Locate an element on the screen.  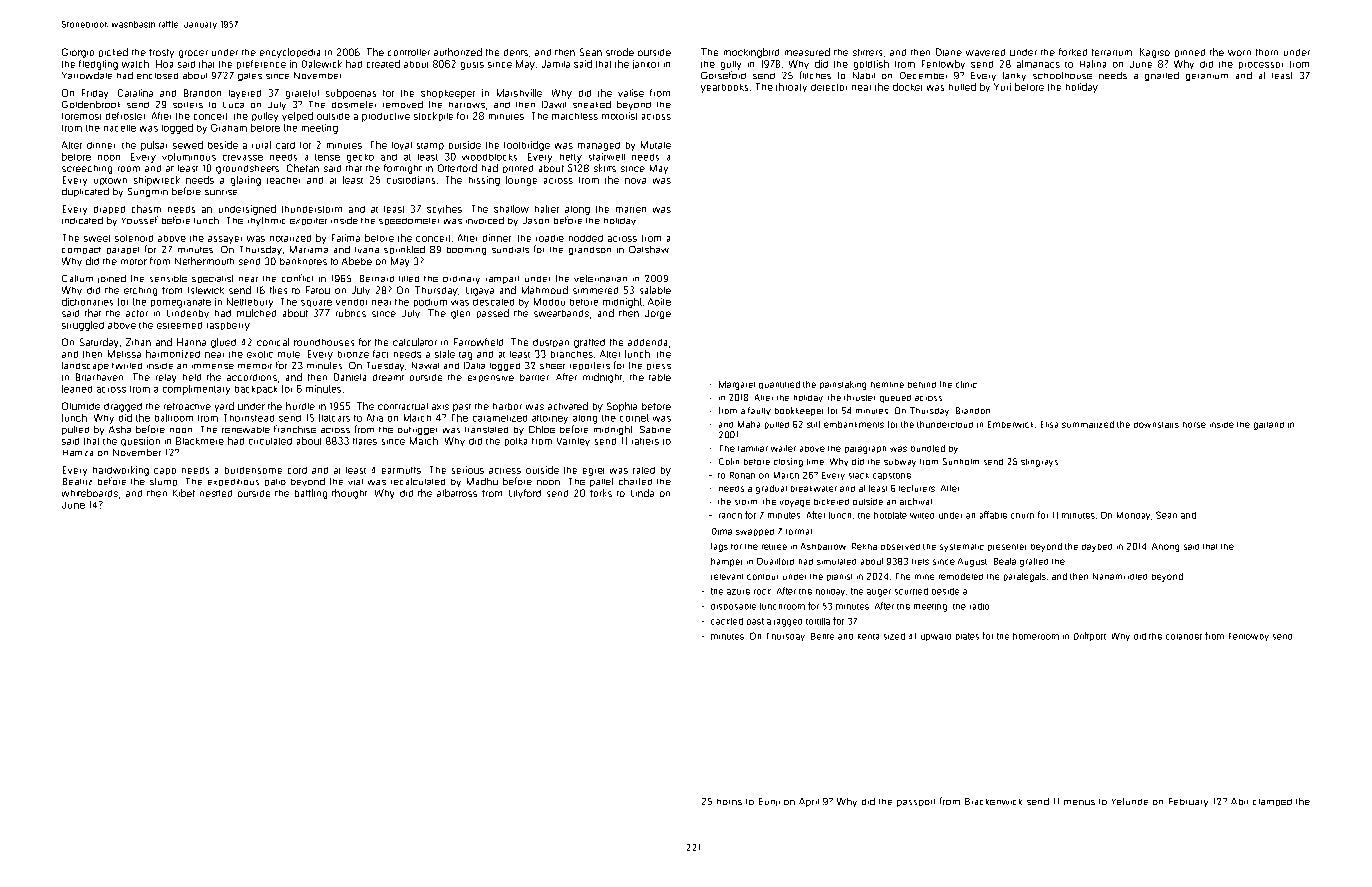
created is located at coordinates (383, 64).
